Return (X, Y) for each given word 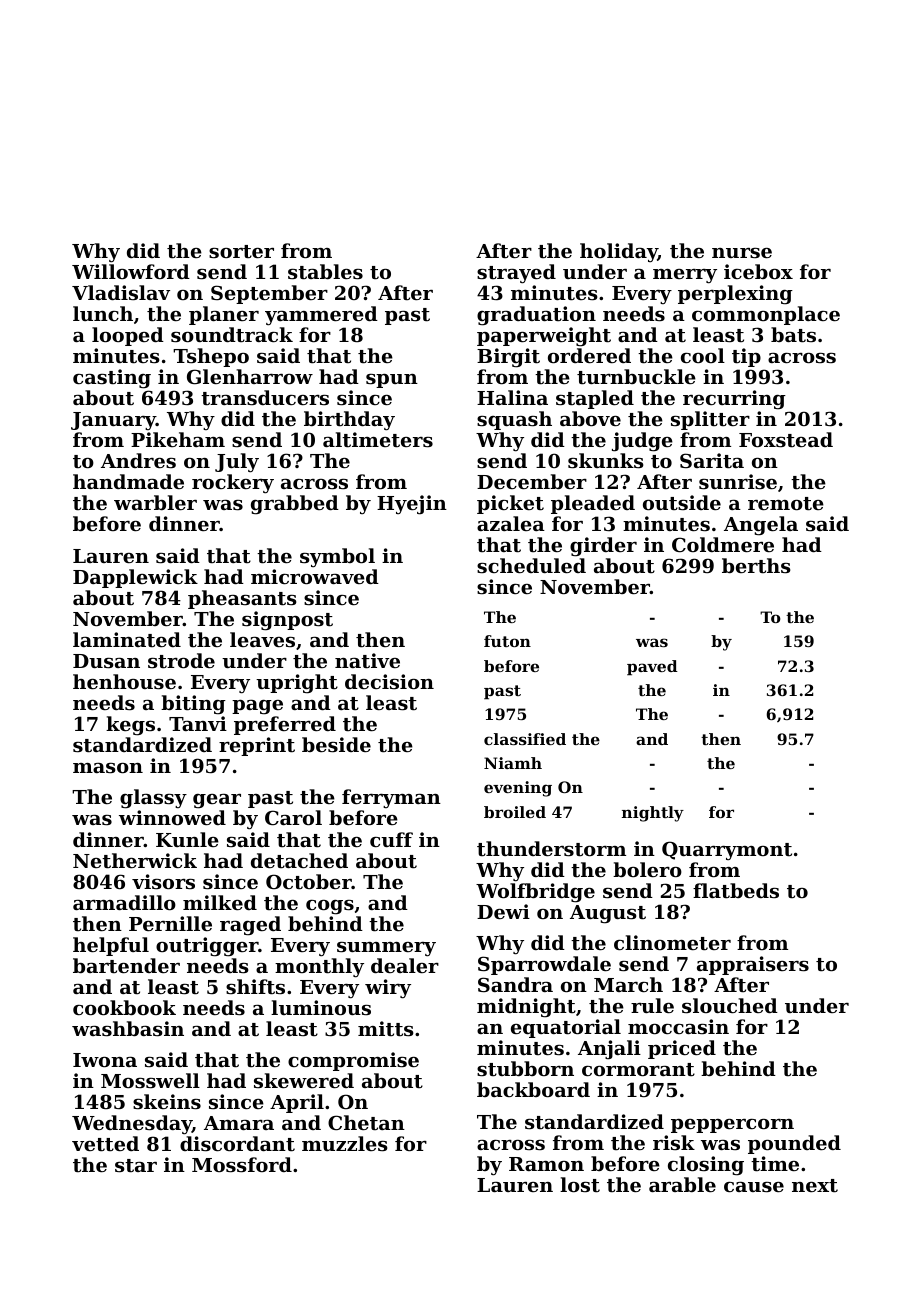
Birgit (508, 358)
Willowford (131, 271)
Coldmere (723, 544)
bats (793, 335)
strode (181, 661)
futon (507, 641)
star (136, 1166)
